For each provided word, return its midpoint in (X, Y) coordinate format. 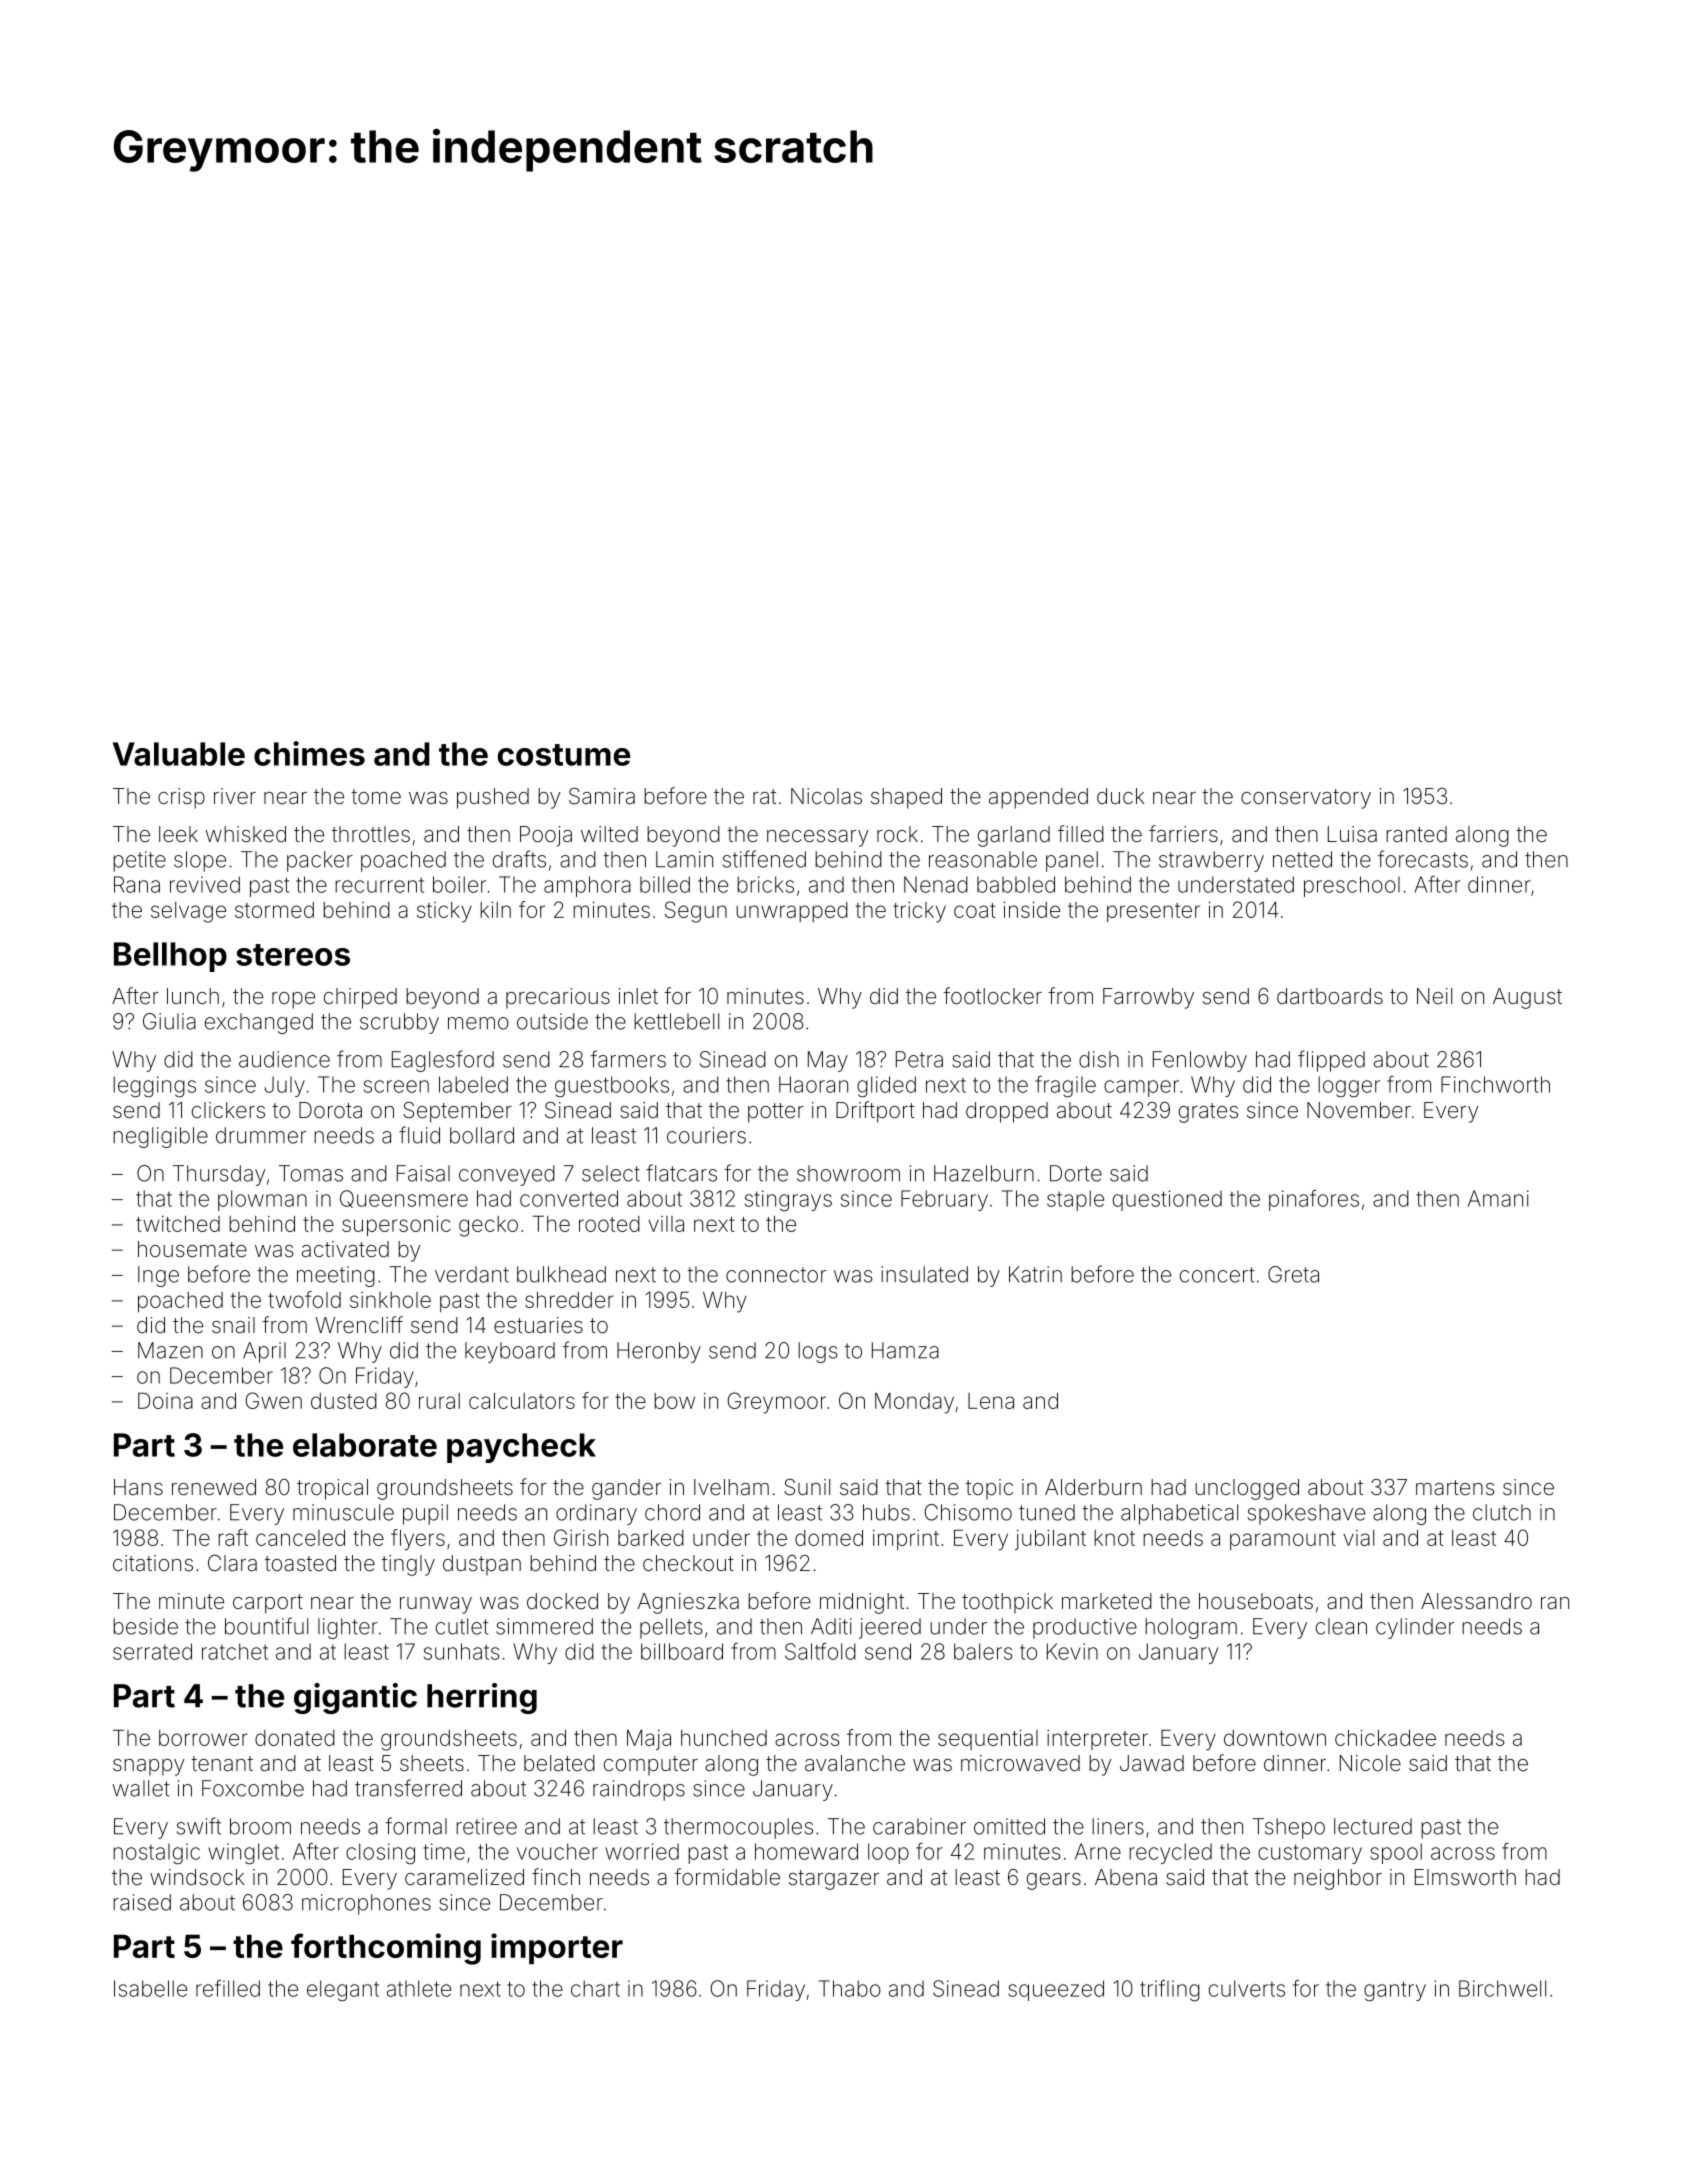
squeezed (1056, 1990)
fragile (1065, 1086)
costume (564, 755)
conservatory (1306, 799)
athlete (419, 1988)
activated (345, 1249)
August (1527, 998)
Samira (602, 796)
